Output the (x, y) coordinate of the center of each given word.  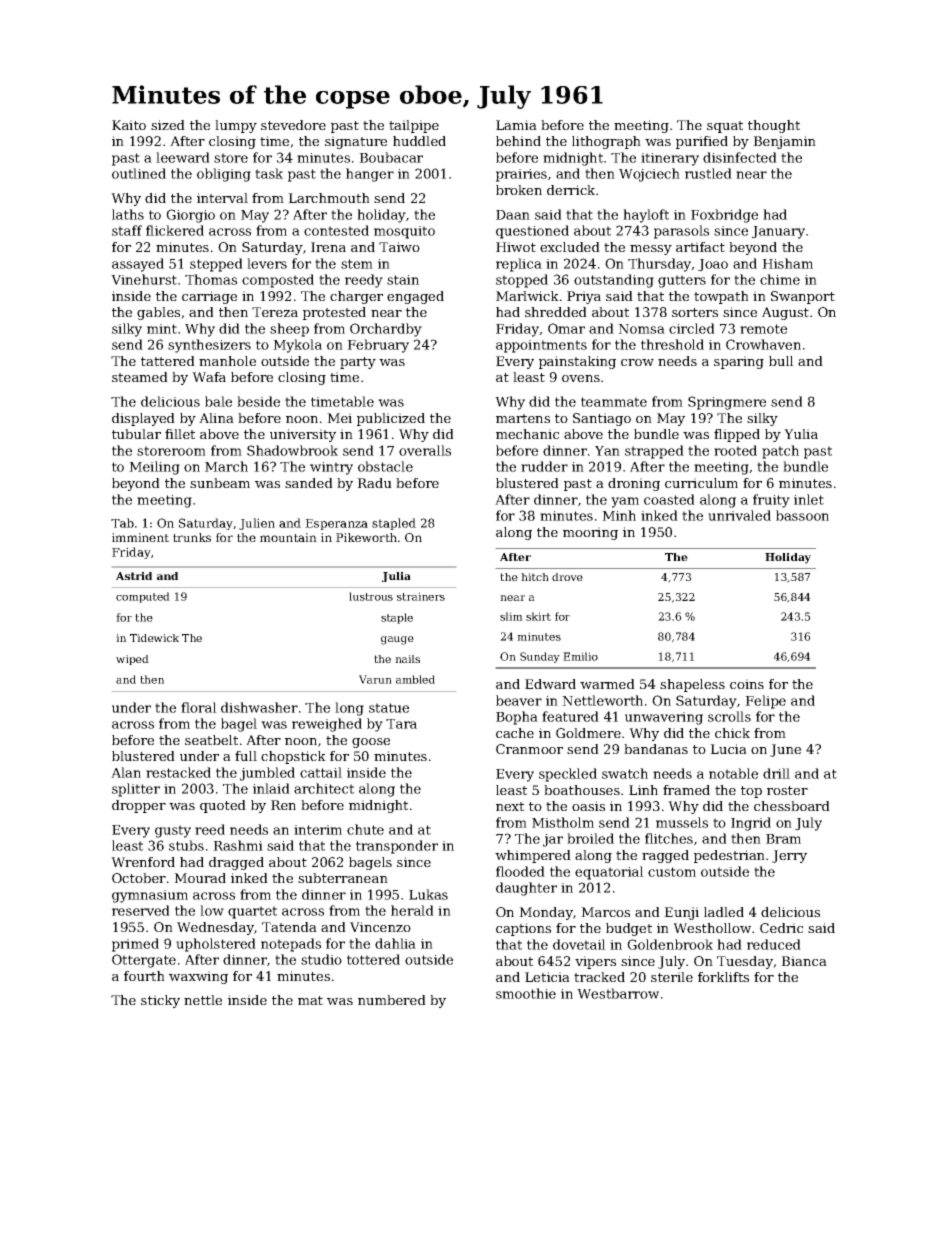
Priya (584, 297)
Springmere (727, 403)
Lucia (728, 749)
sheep (289, 330)
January (778, 232)
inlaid (271, 788)
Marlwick (527, 296)
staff (127, 230)
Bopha (517, 718)
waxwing (198, 977)
